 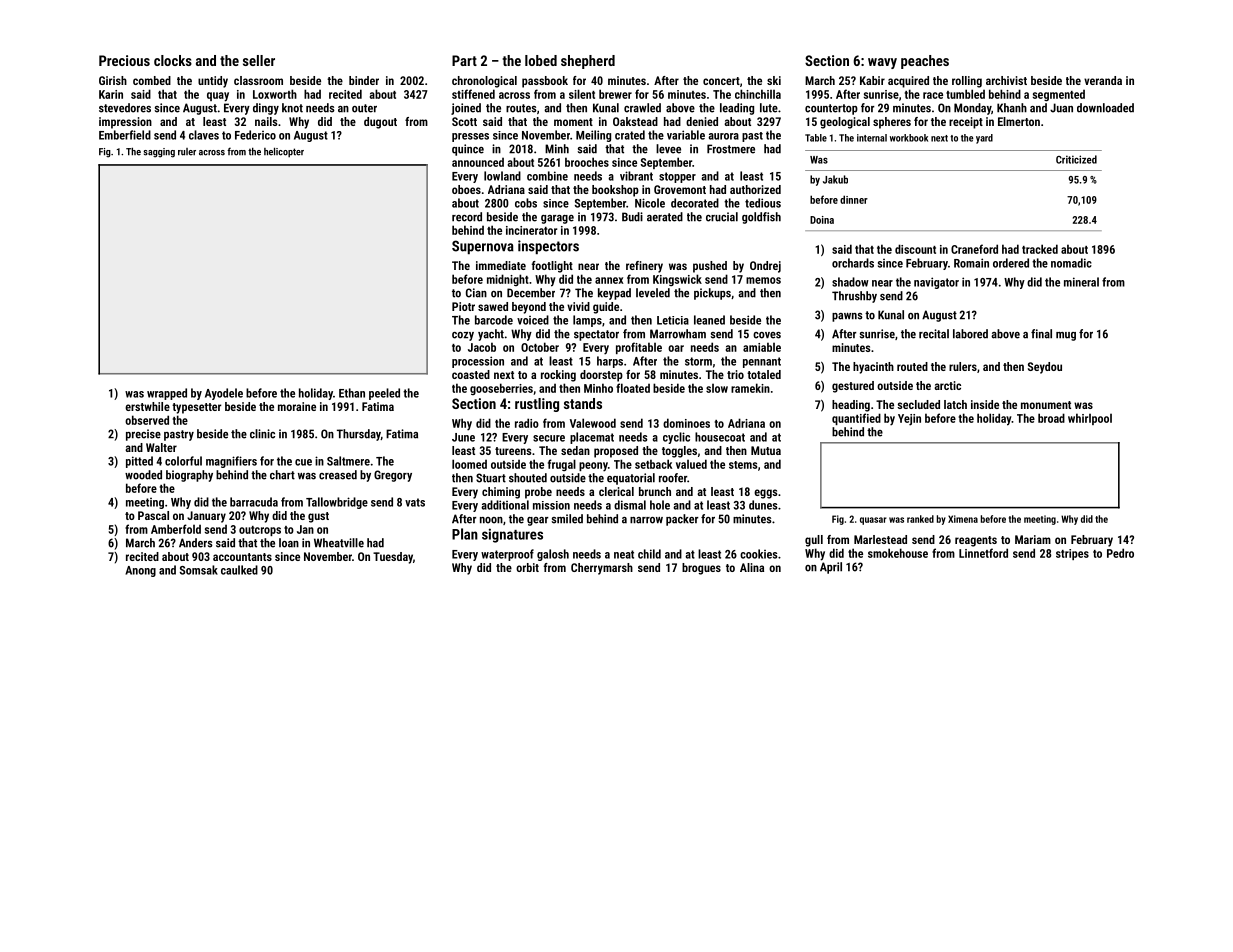 What do you see at coordinates (284, 152) in the screenshot?
I see `helicopter` at bounding box center [284, 152].
